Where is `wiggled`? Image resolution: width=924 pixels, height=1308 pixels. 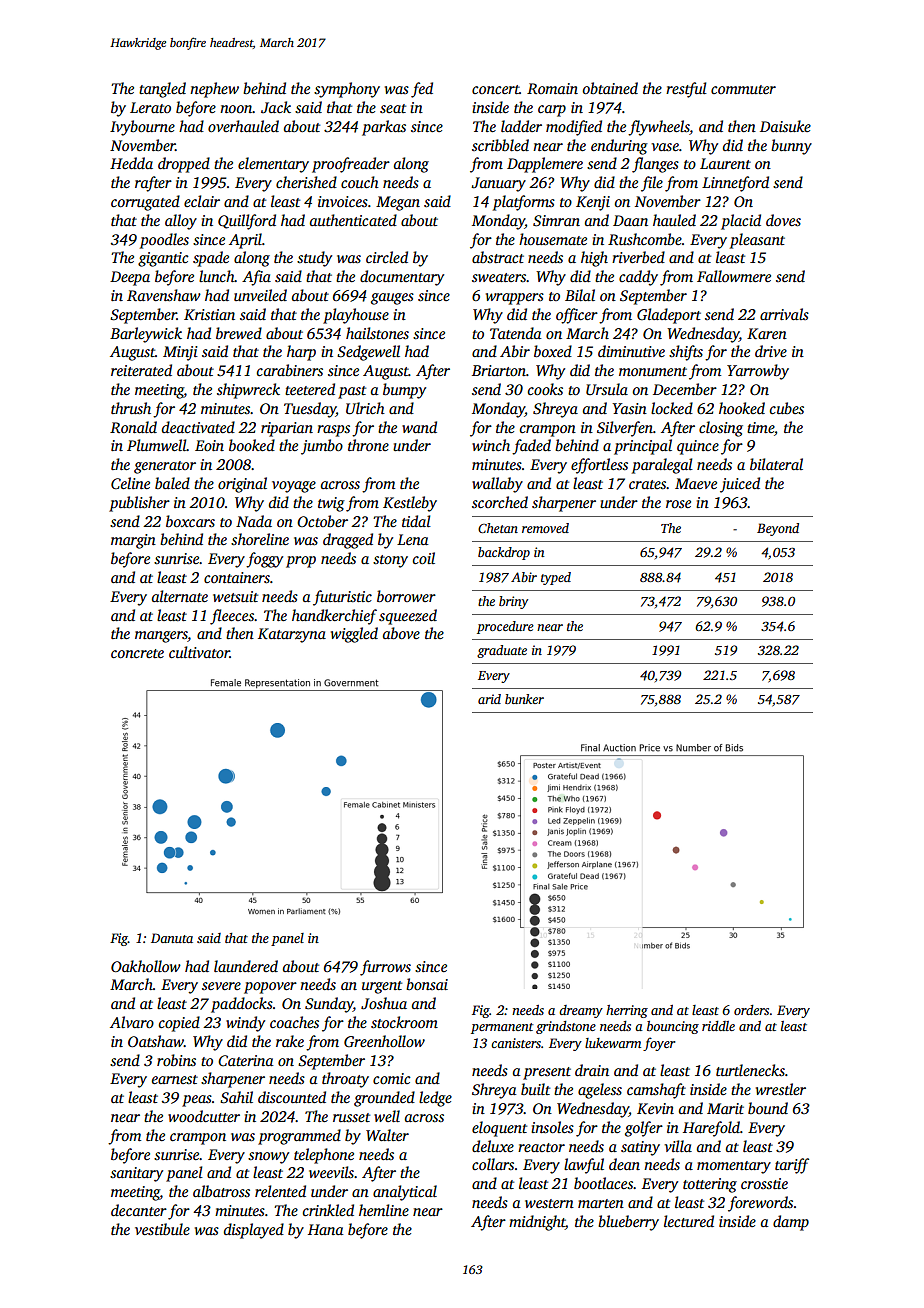 wiggled is located at coordinates (354, 635).
